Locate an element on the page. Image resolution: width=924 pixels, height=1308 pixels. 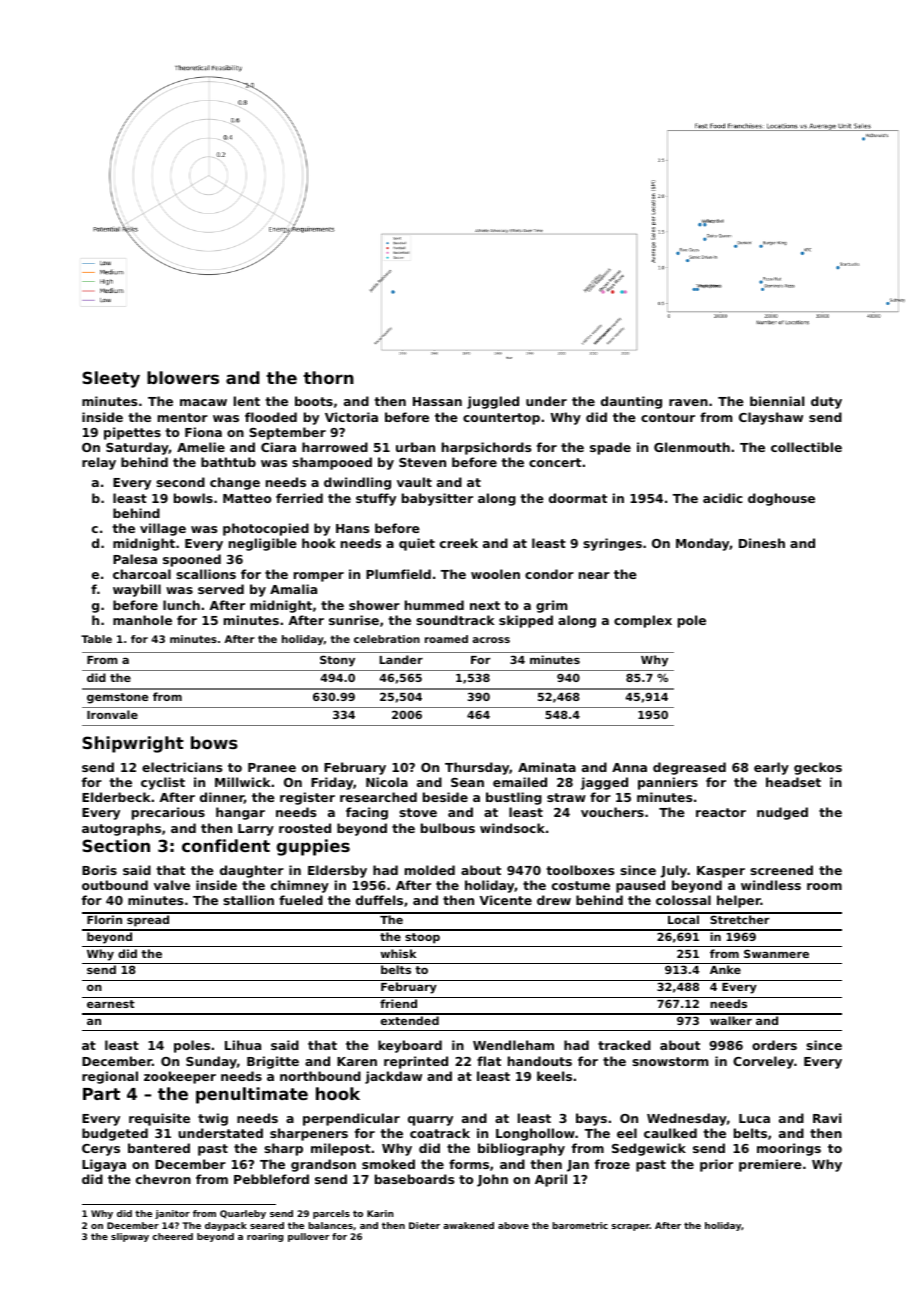
cheered is located at coordinates (172, 1236).
